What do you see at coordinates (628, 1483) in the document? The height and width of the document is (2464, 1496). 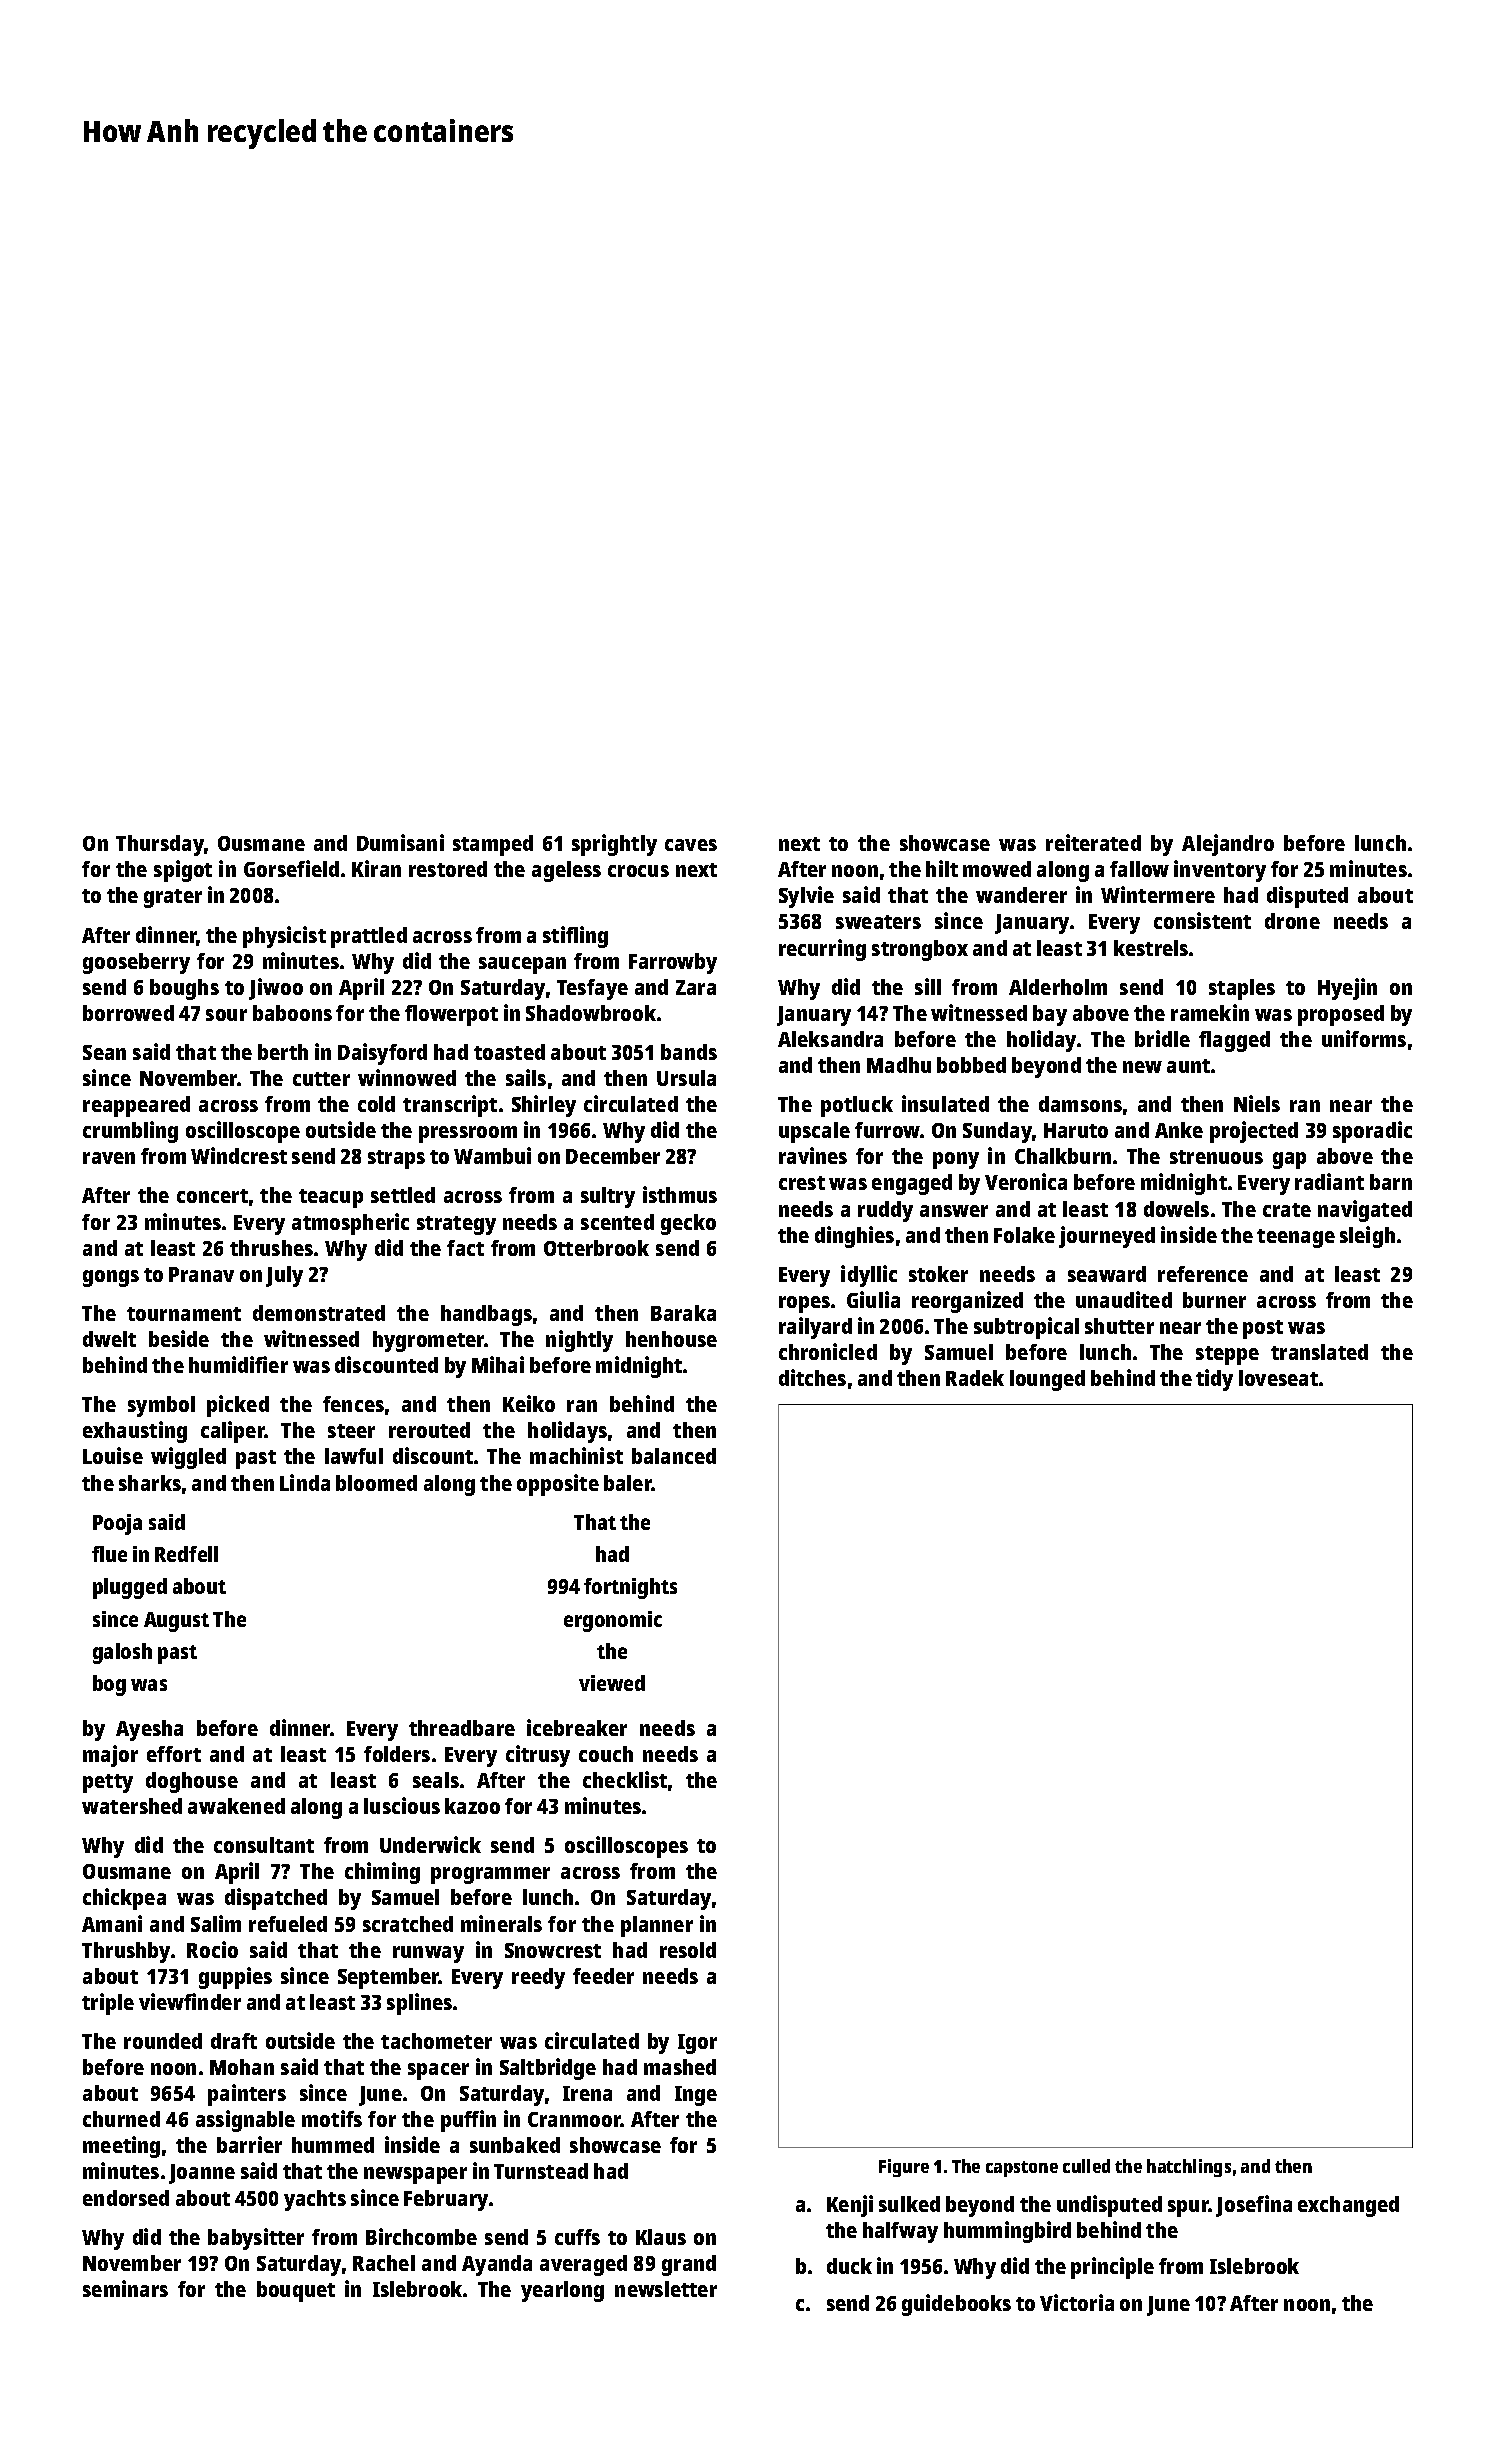 I see `baler` at bounding box center [628, 1483].
